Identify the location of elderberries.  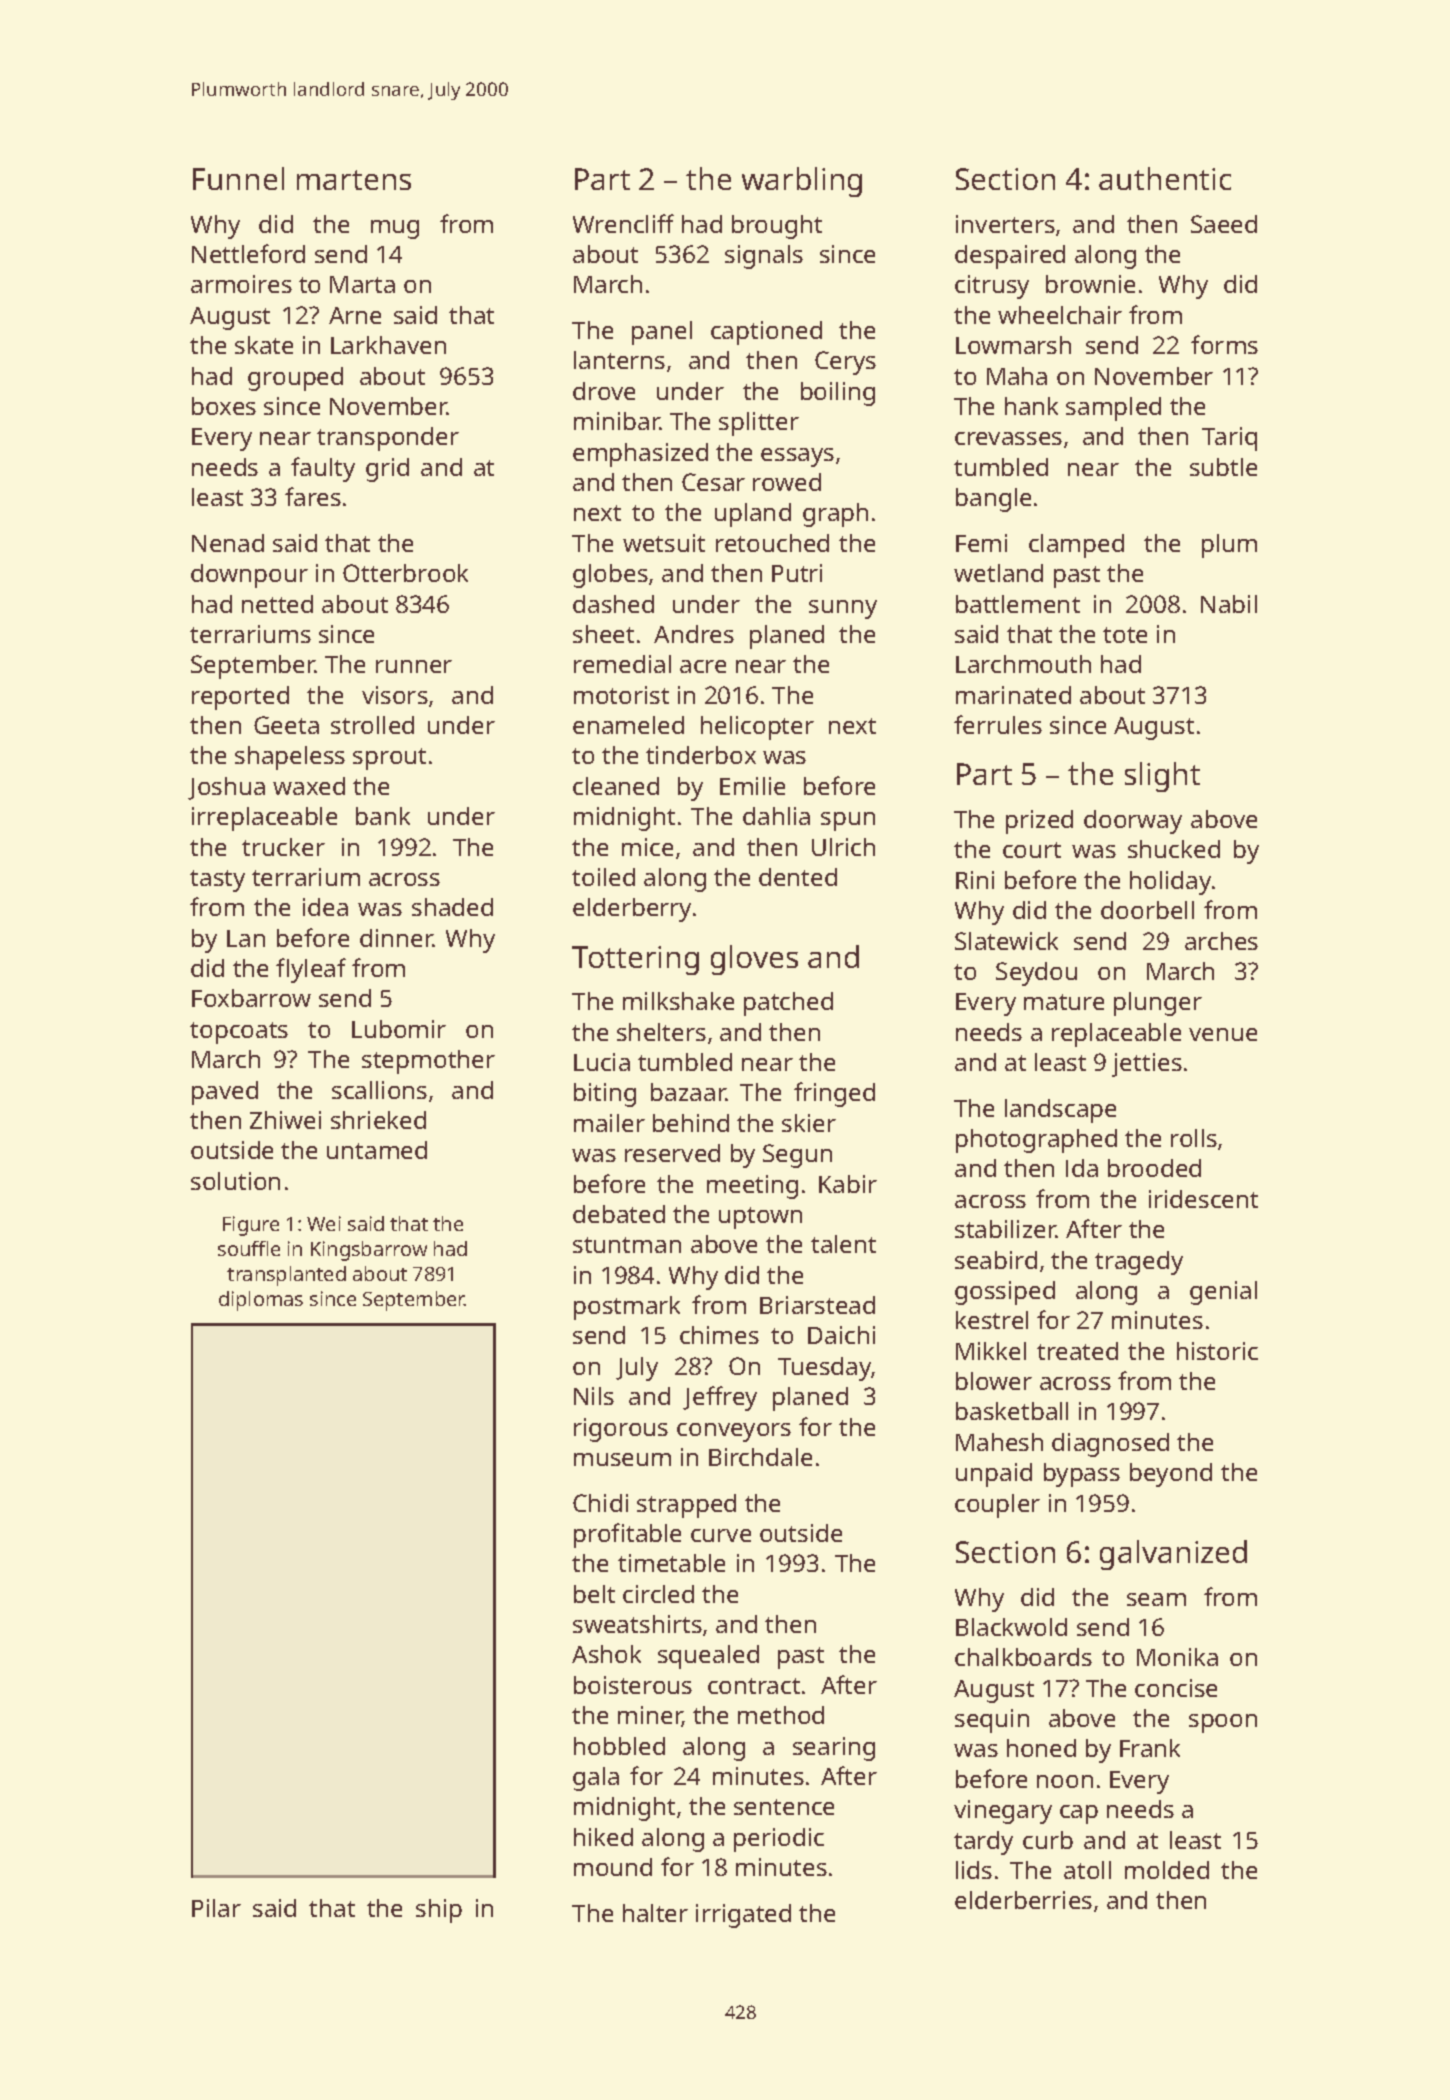
(1023, 1900).
